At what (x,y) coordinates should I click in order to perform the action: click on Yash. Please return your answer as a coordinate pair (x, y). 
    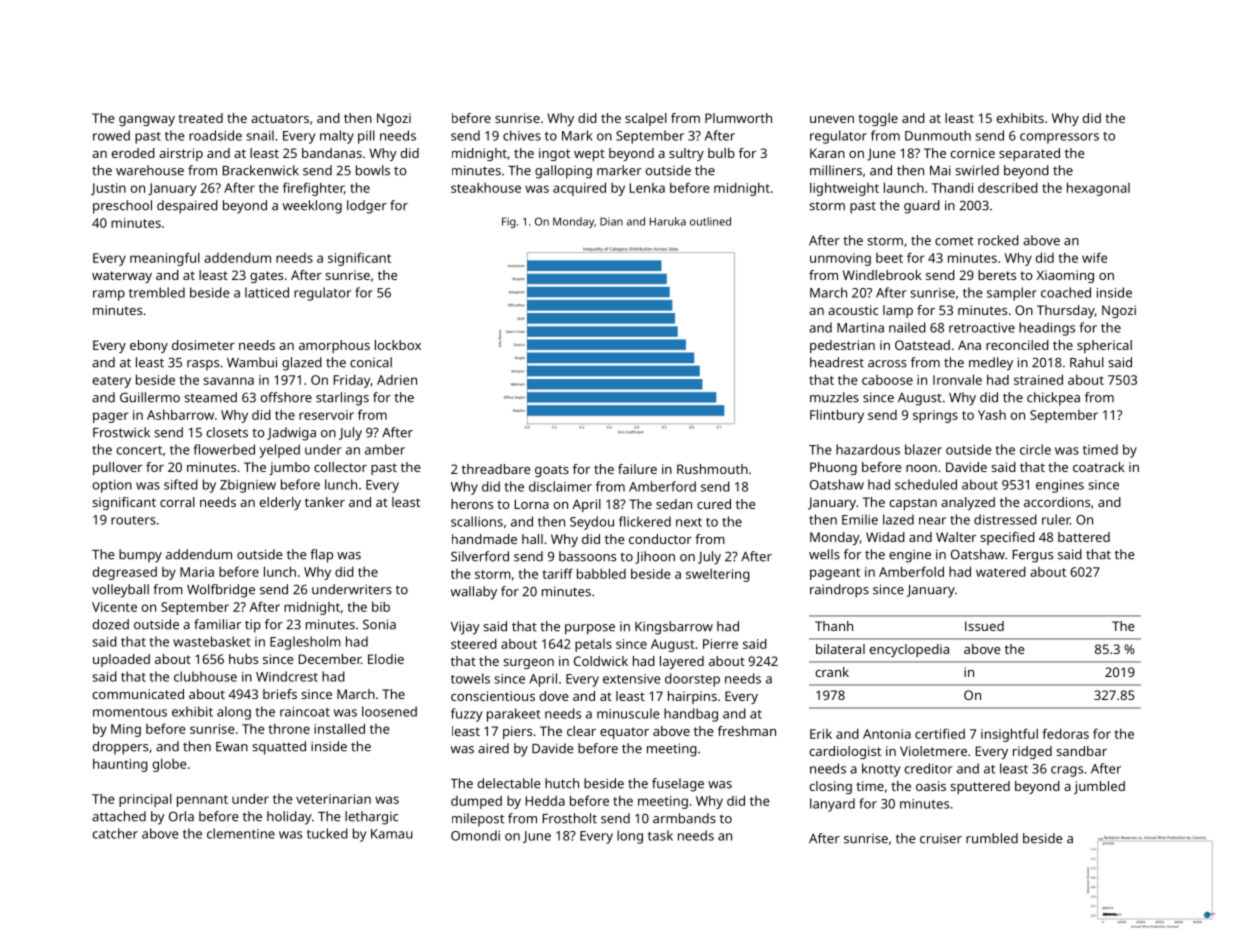
    Looking at the image, I should click on (992, 415).
